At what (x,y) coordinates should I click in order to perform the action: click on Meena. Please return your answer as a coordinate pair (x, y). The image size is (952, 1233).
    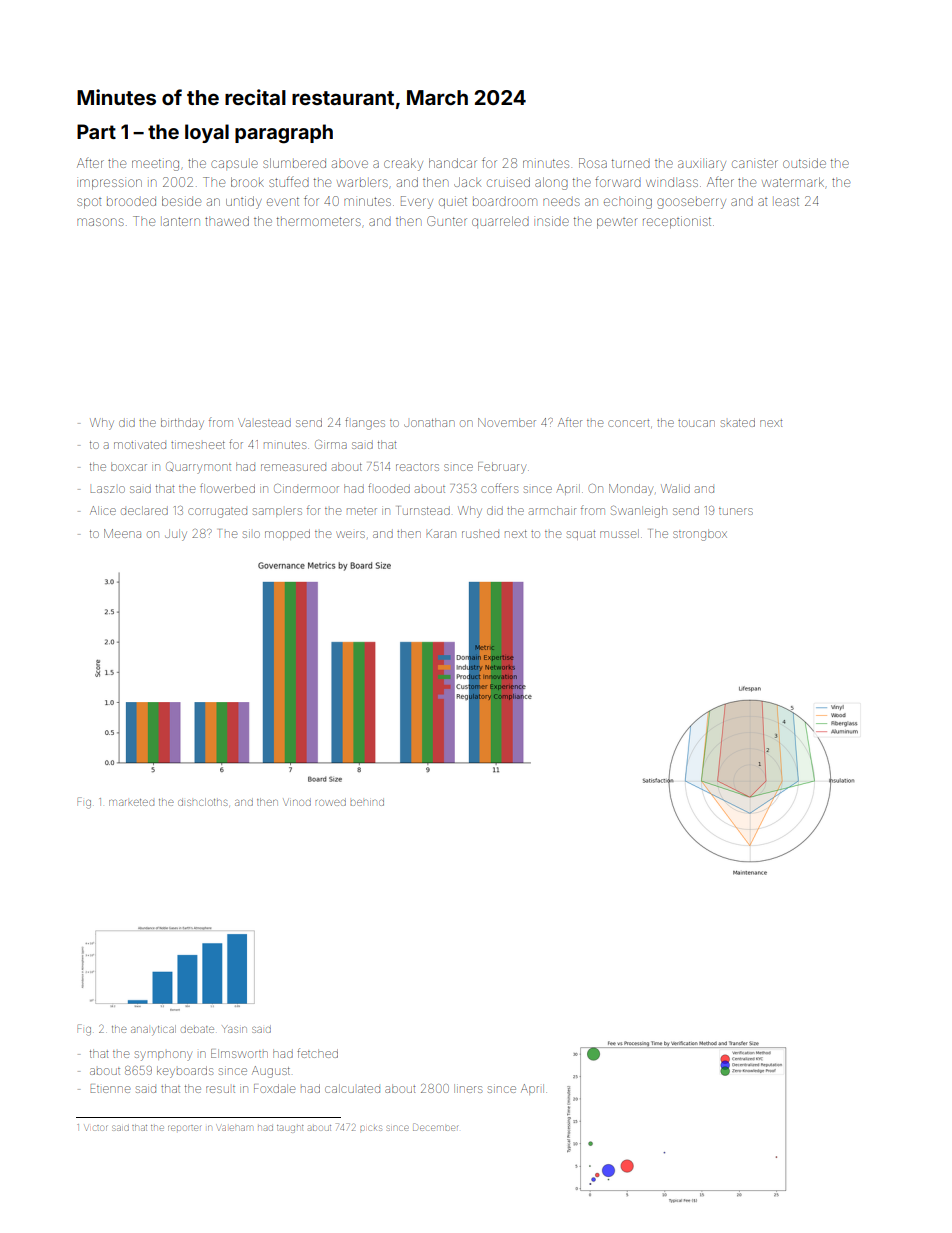
    Looking at the image, I should click on (122, 533).
